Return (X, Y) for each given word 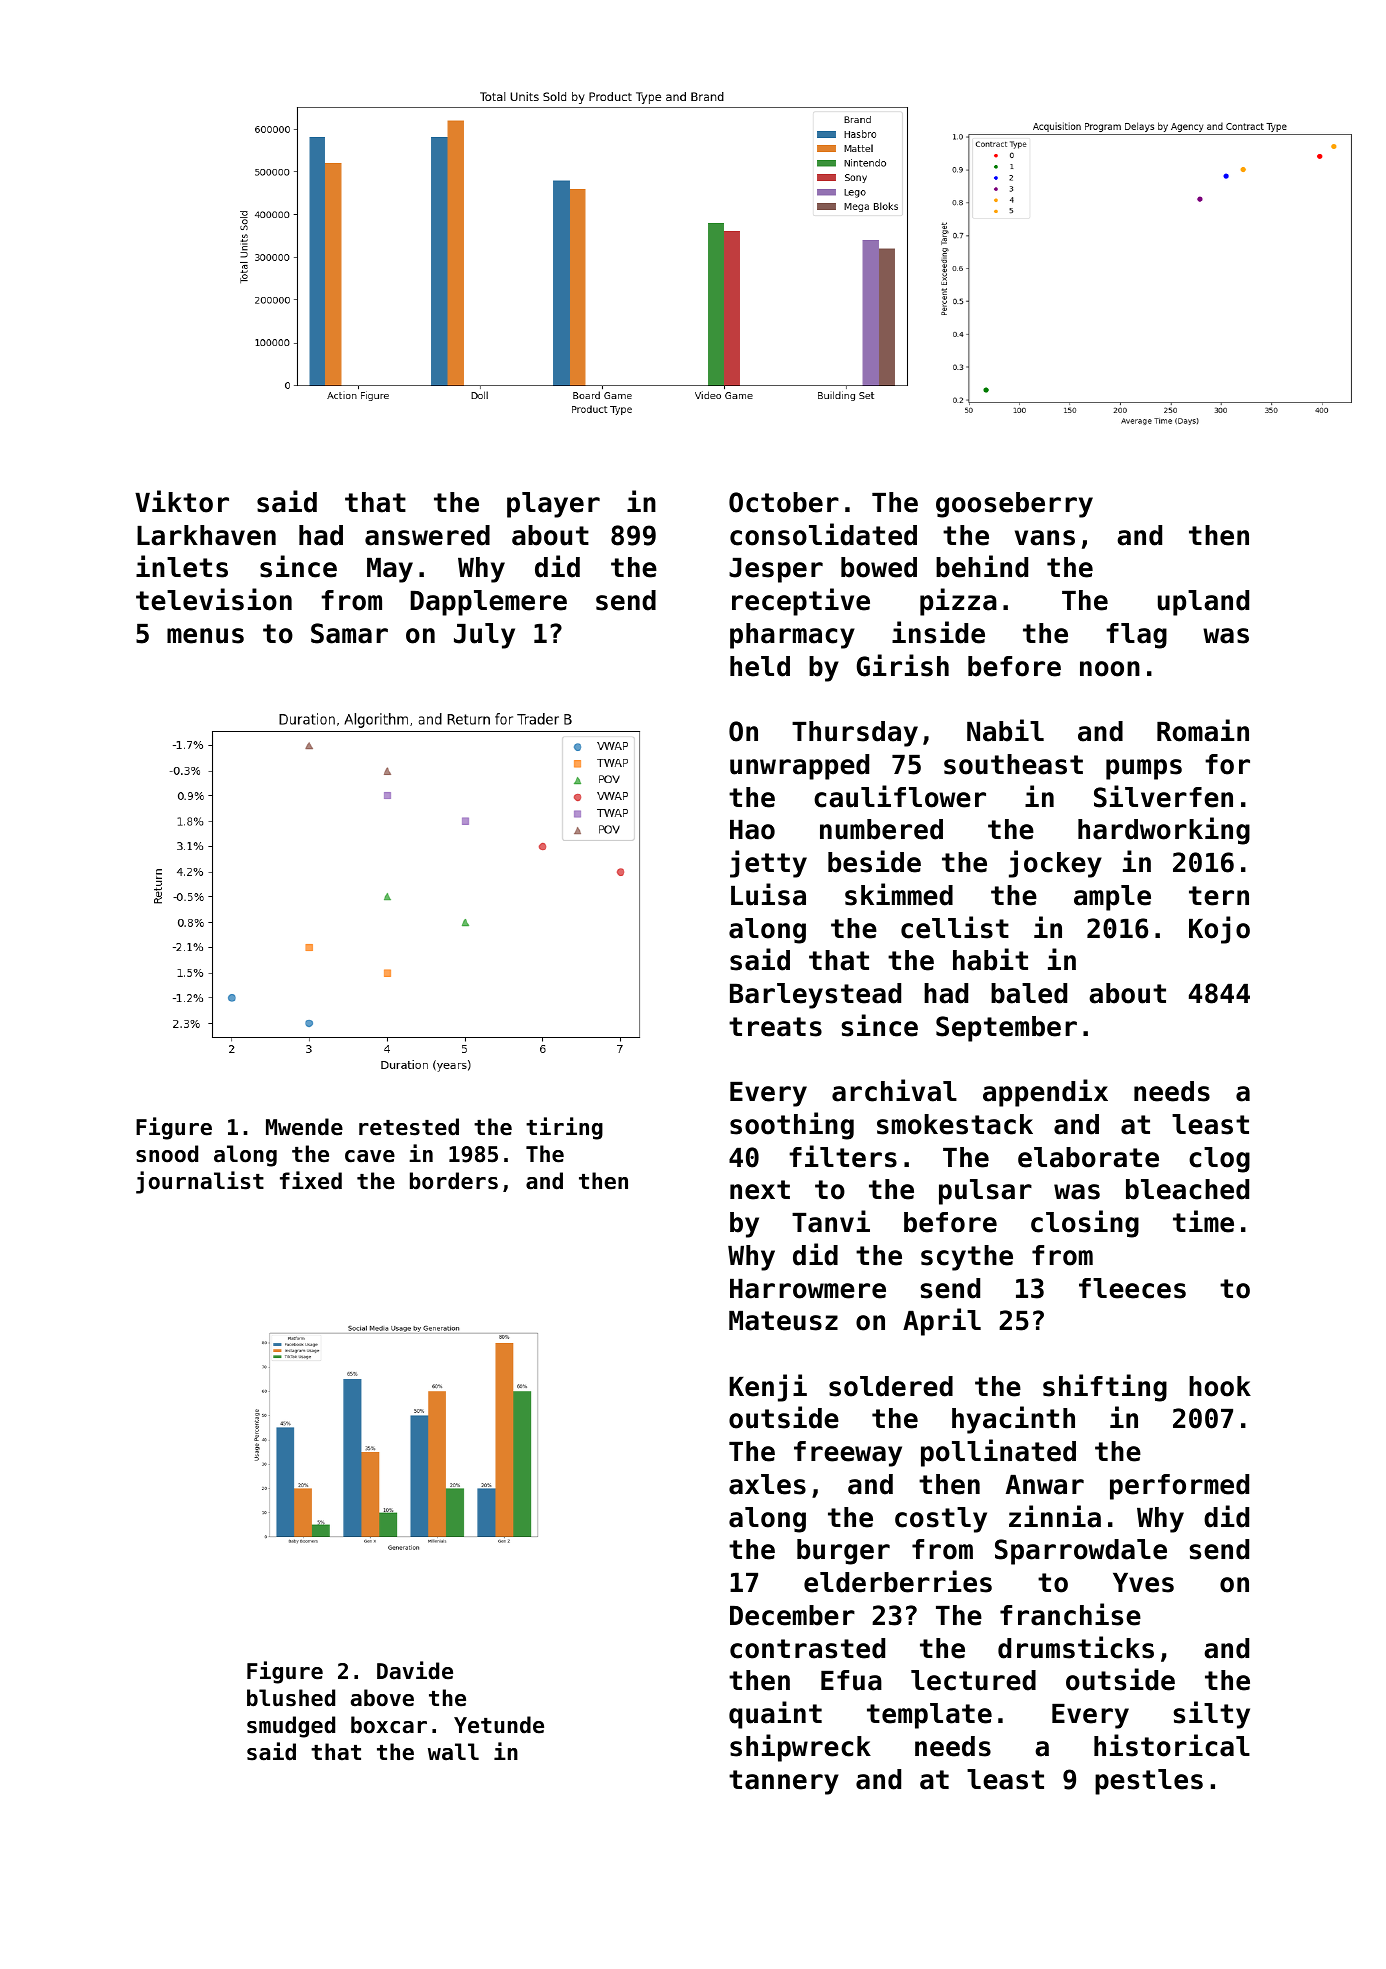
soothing (792, 1126)
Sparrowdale (1081, 1552)
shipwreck (800, 1748)
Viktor (182, 501)
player (553, 505)
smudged (291, 1727)
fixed (311, 1180)
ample (1112, 898)
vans (1045, 538)
